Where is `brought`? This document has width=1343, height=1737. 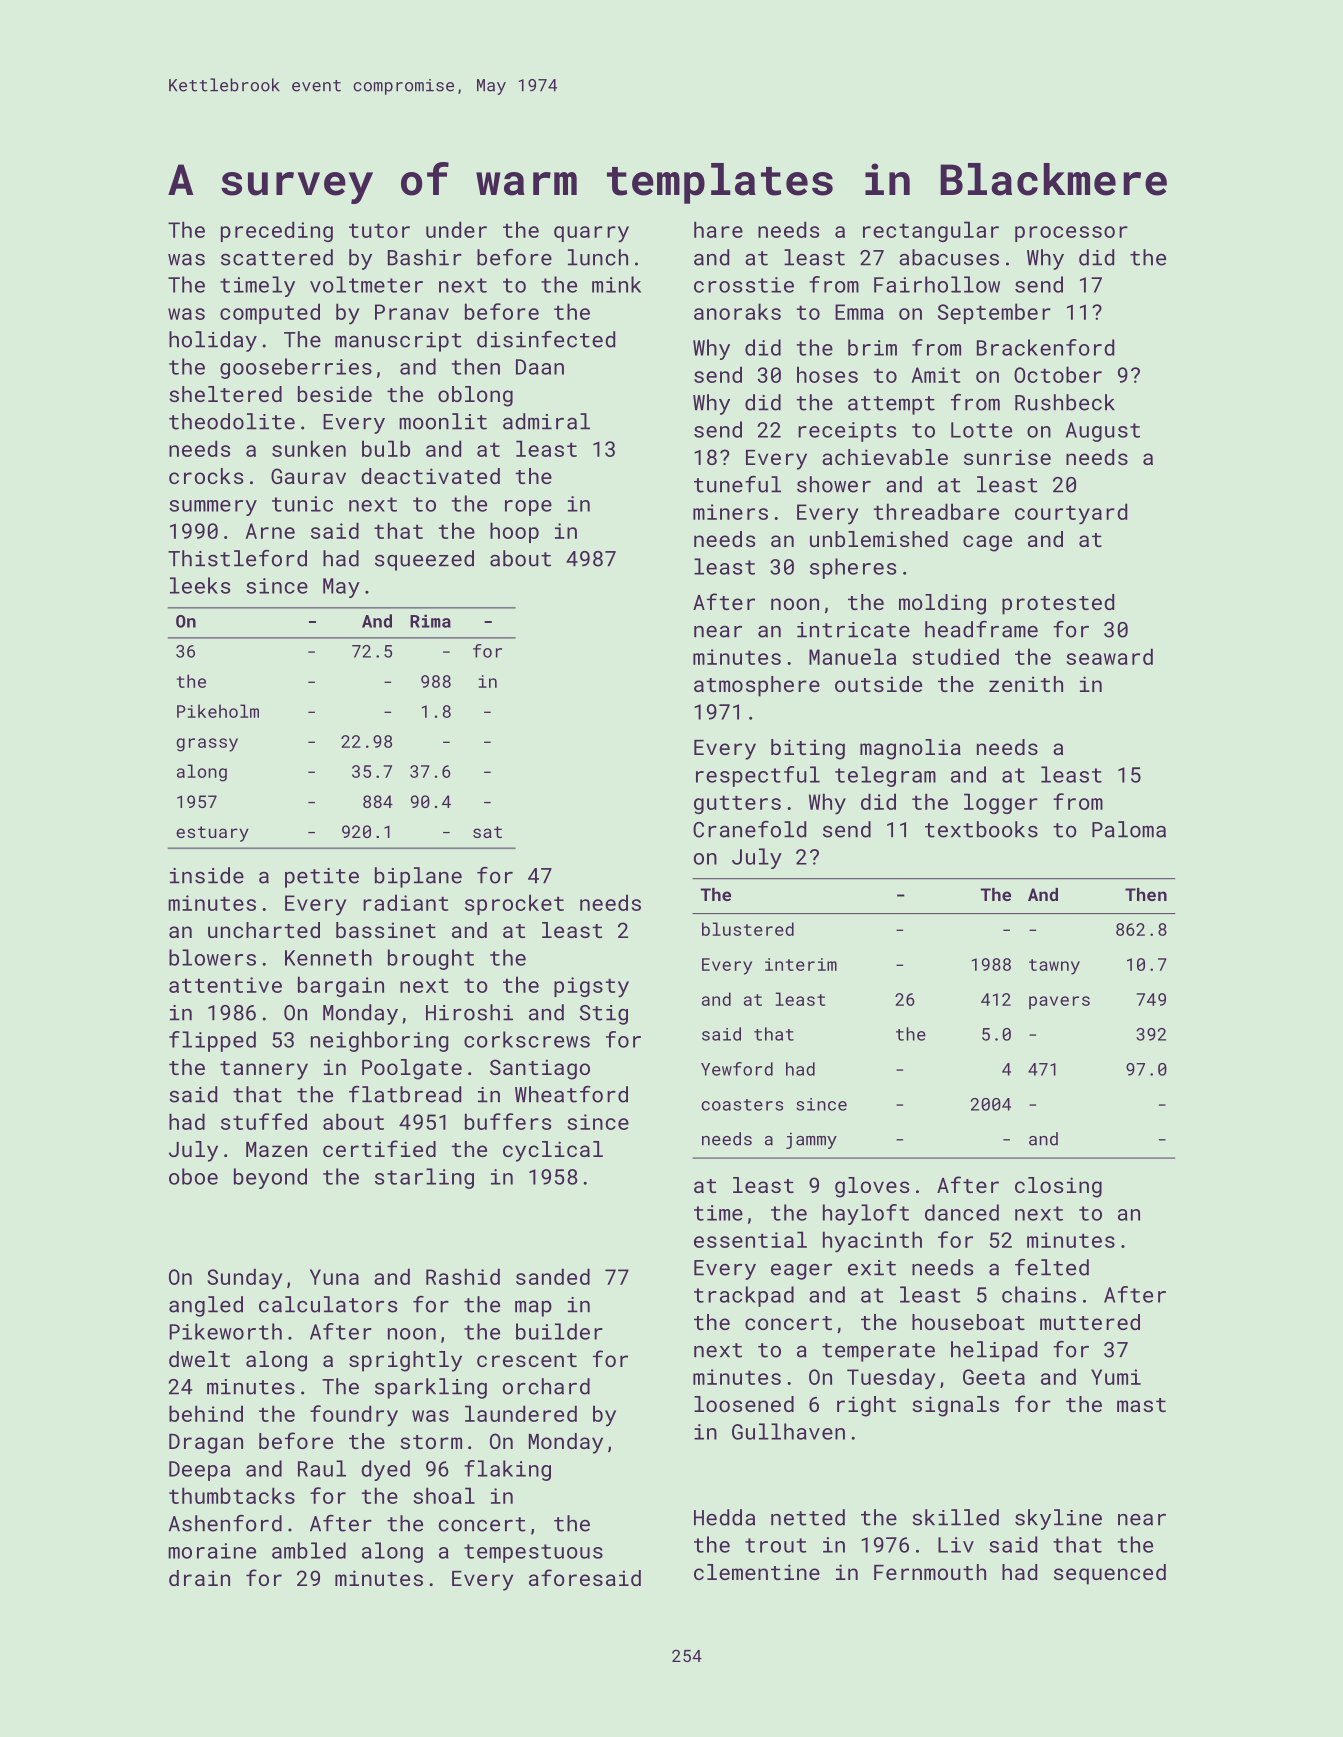
brought is located at coordinates (431, 959).
